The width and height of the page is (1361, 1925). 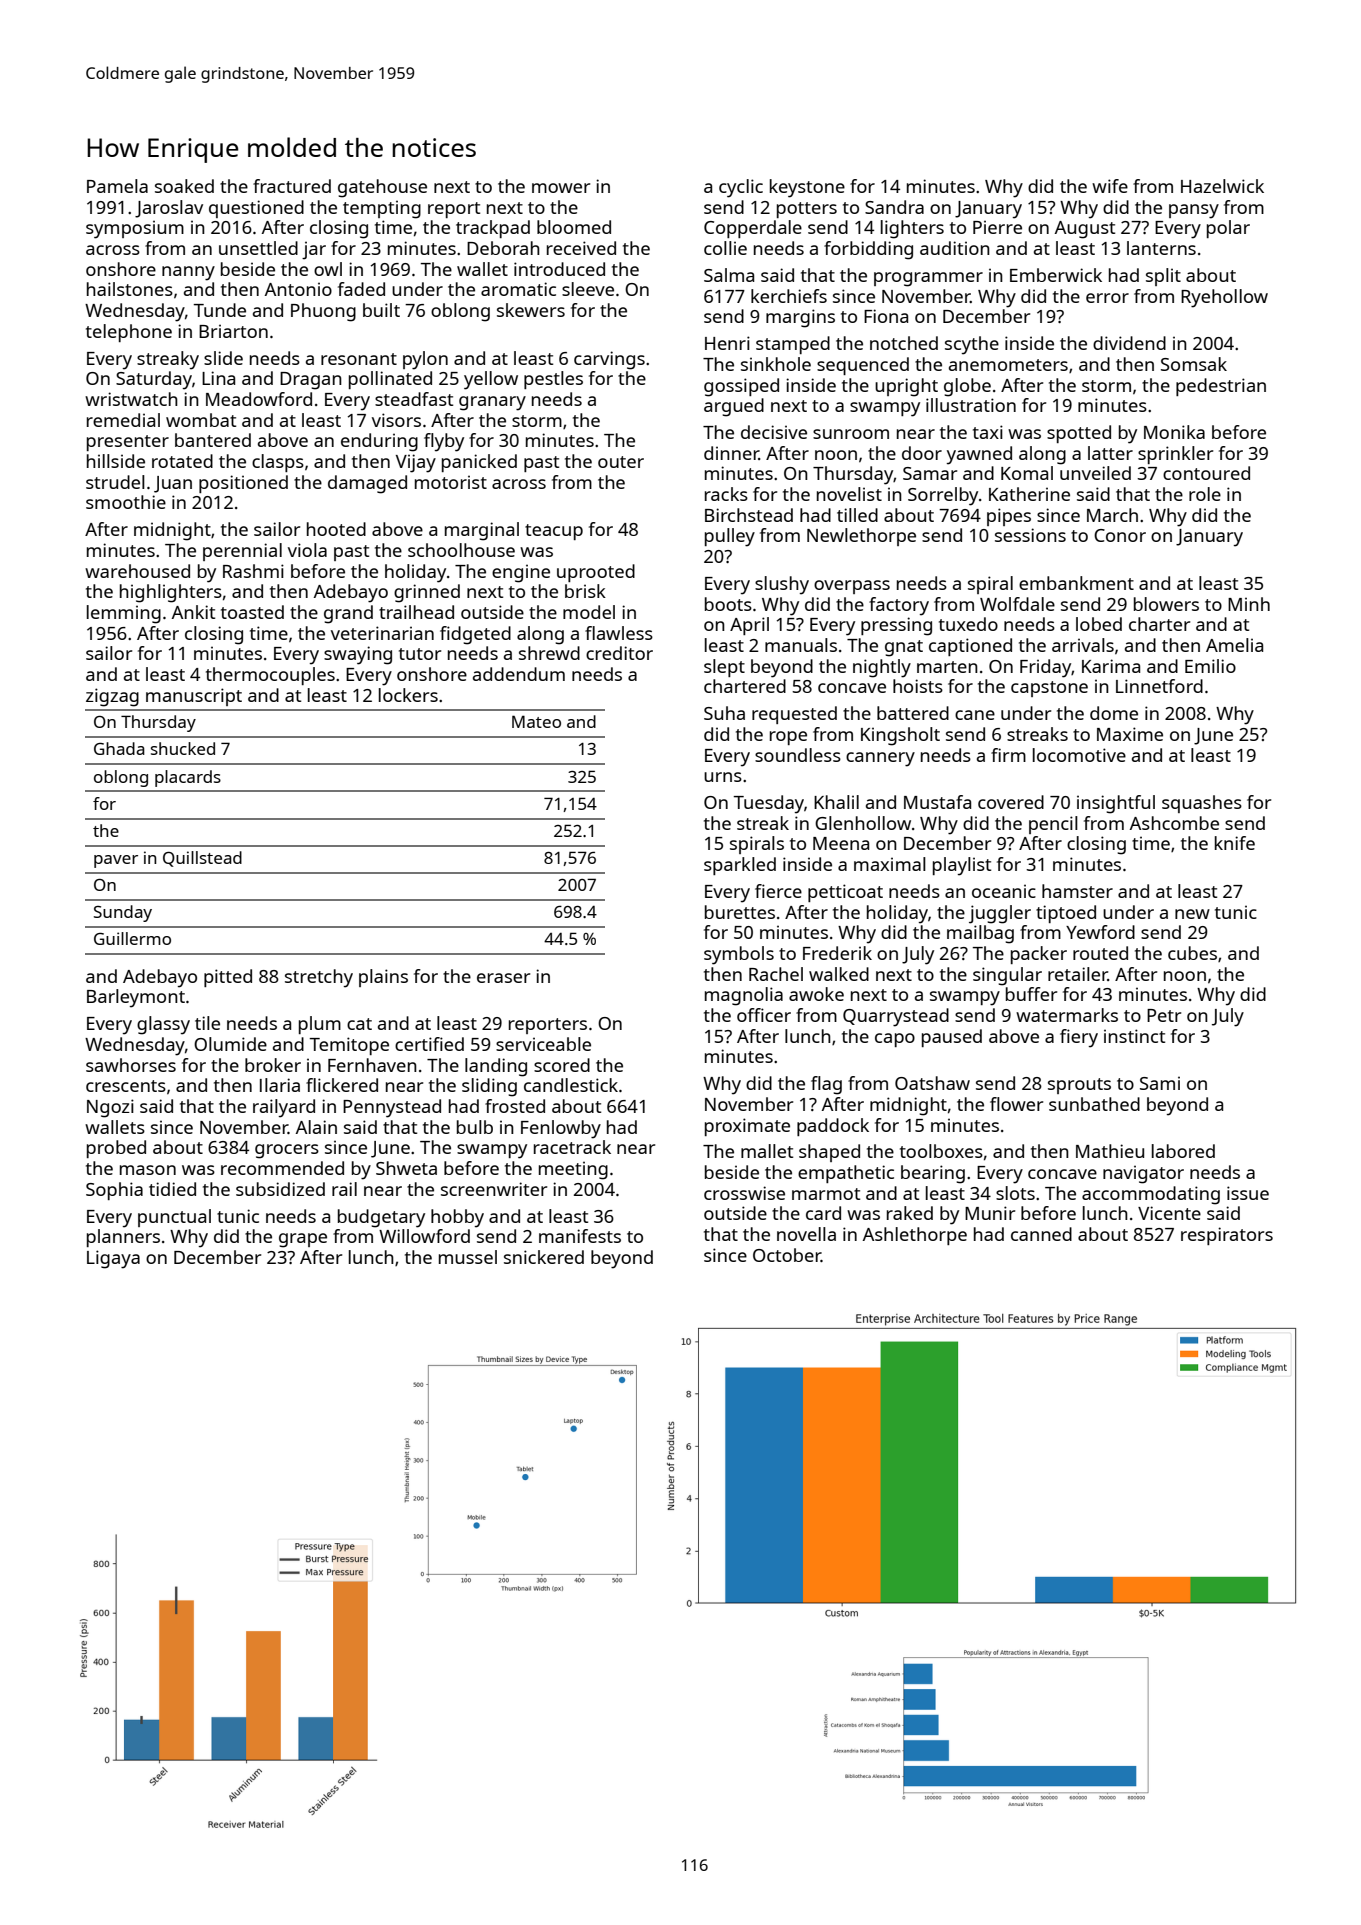 What do you see at coordinates (741, 387) in the page?
I see `gossiped` at bounding box center [741, 387].
